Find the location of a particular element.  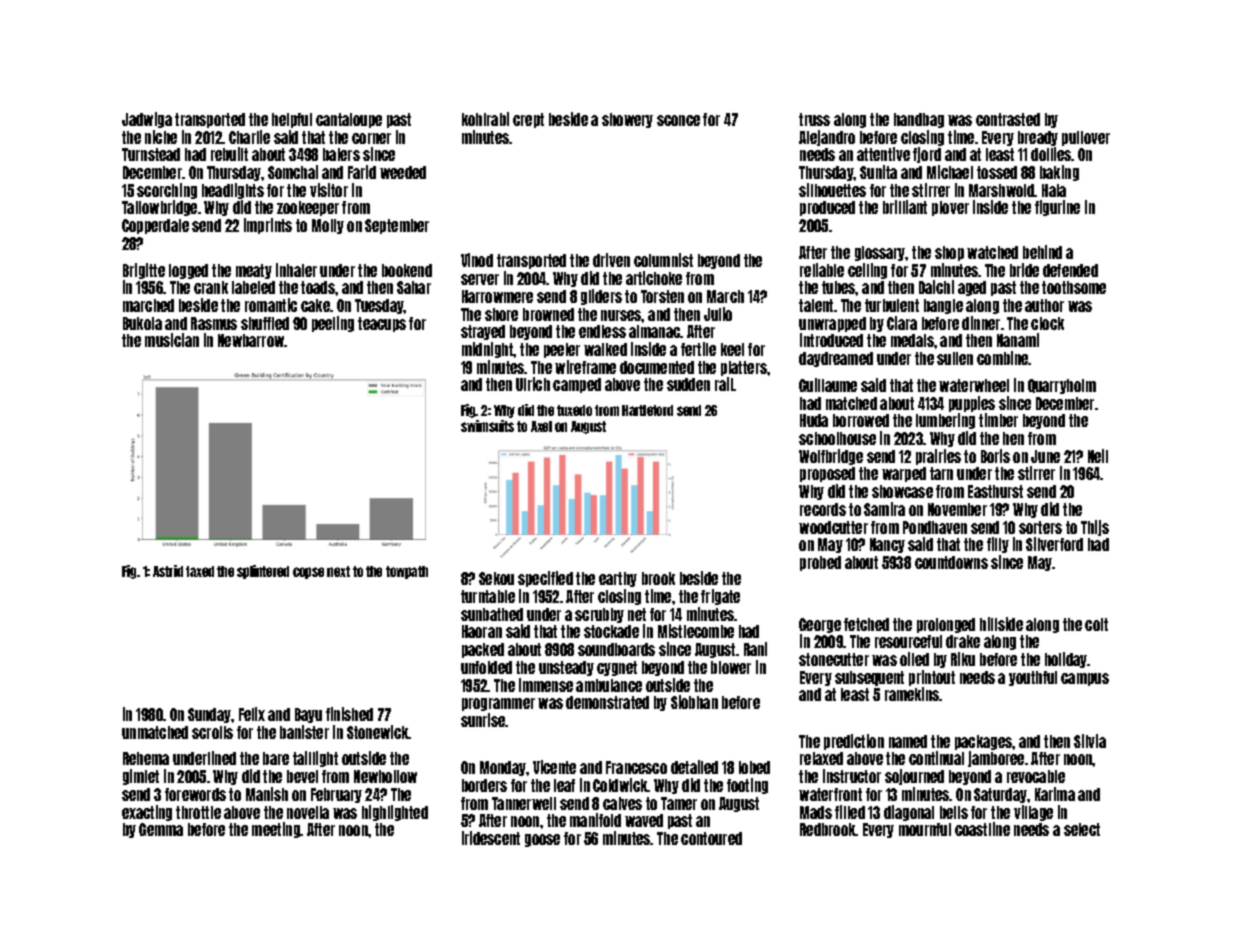

contoured is located at coordinates (711, 838).
